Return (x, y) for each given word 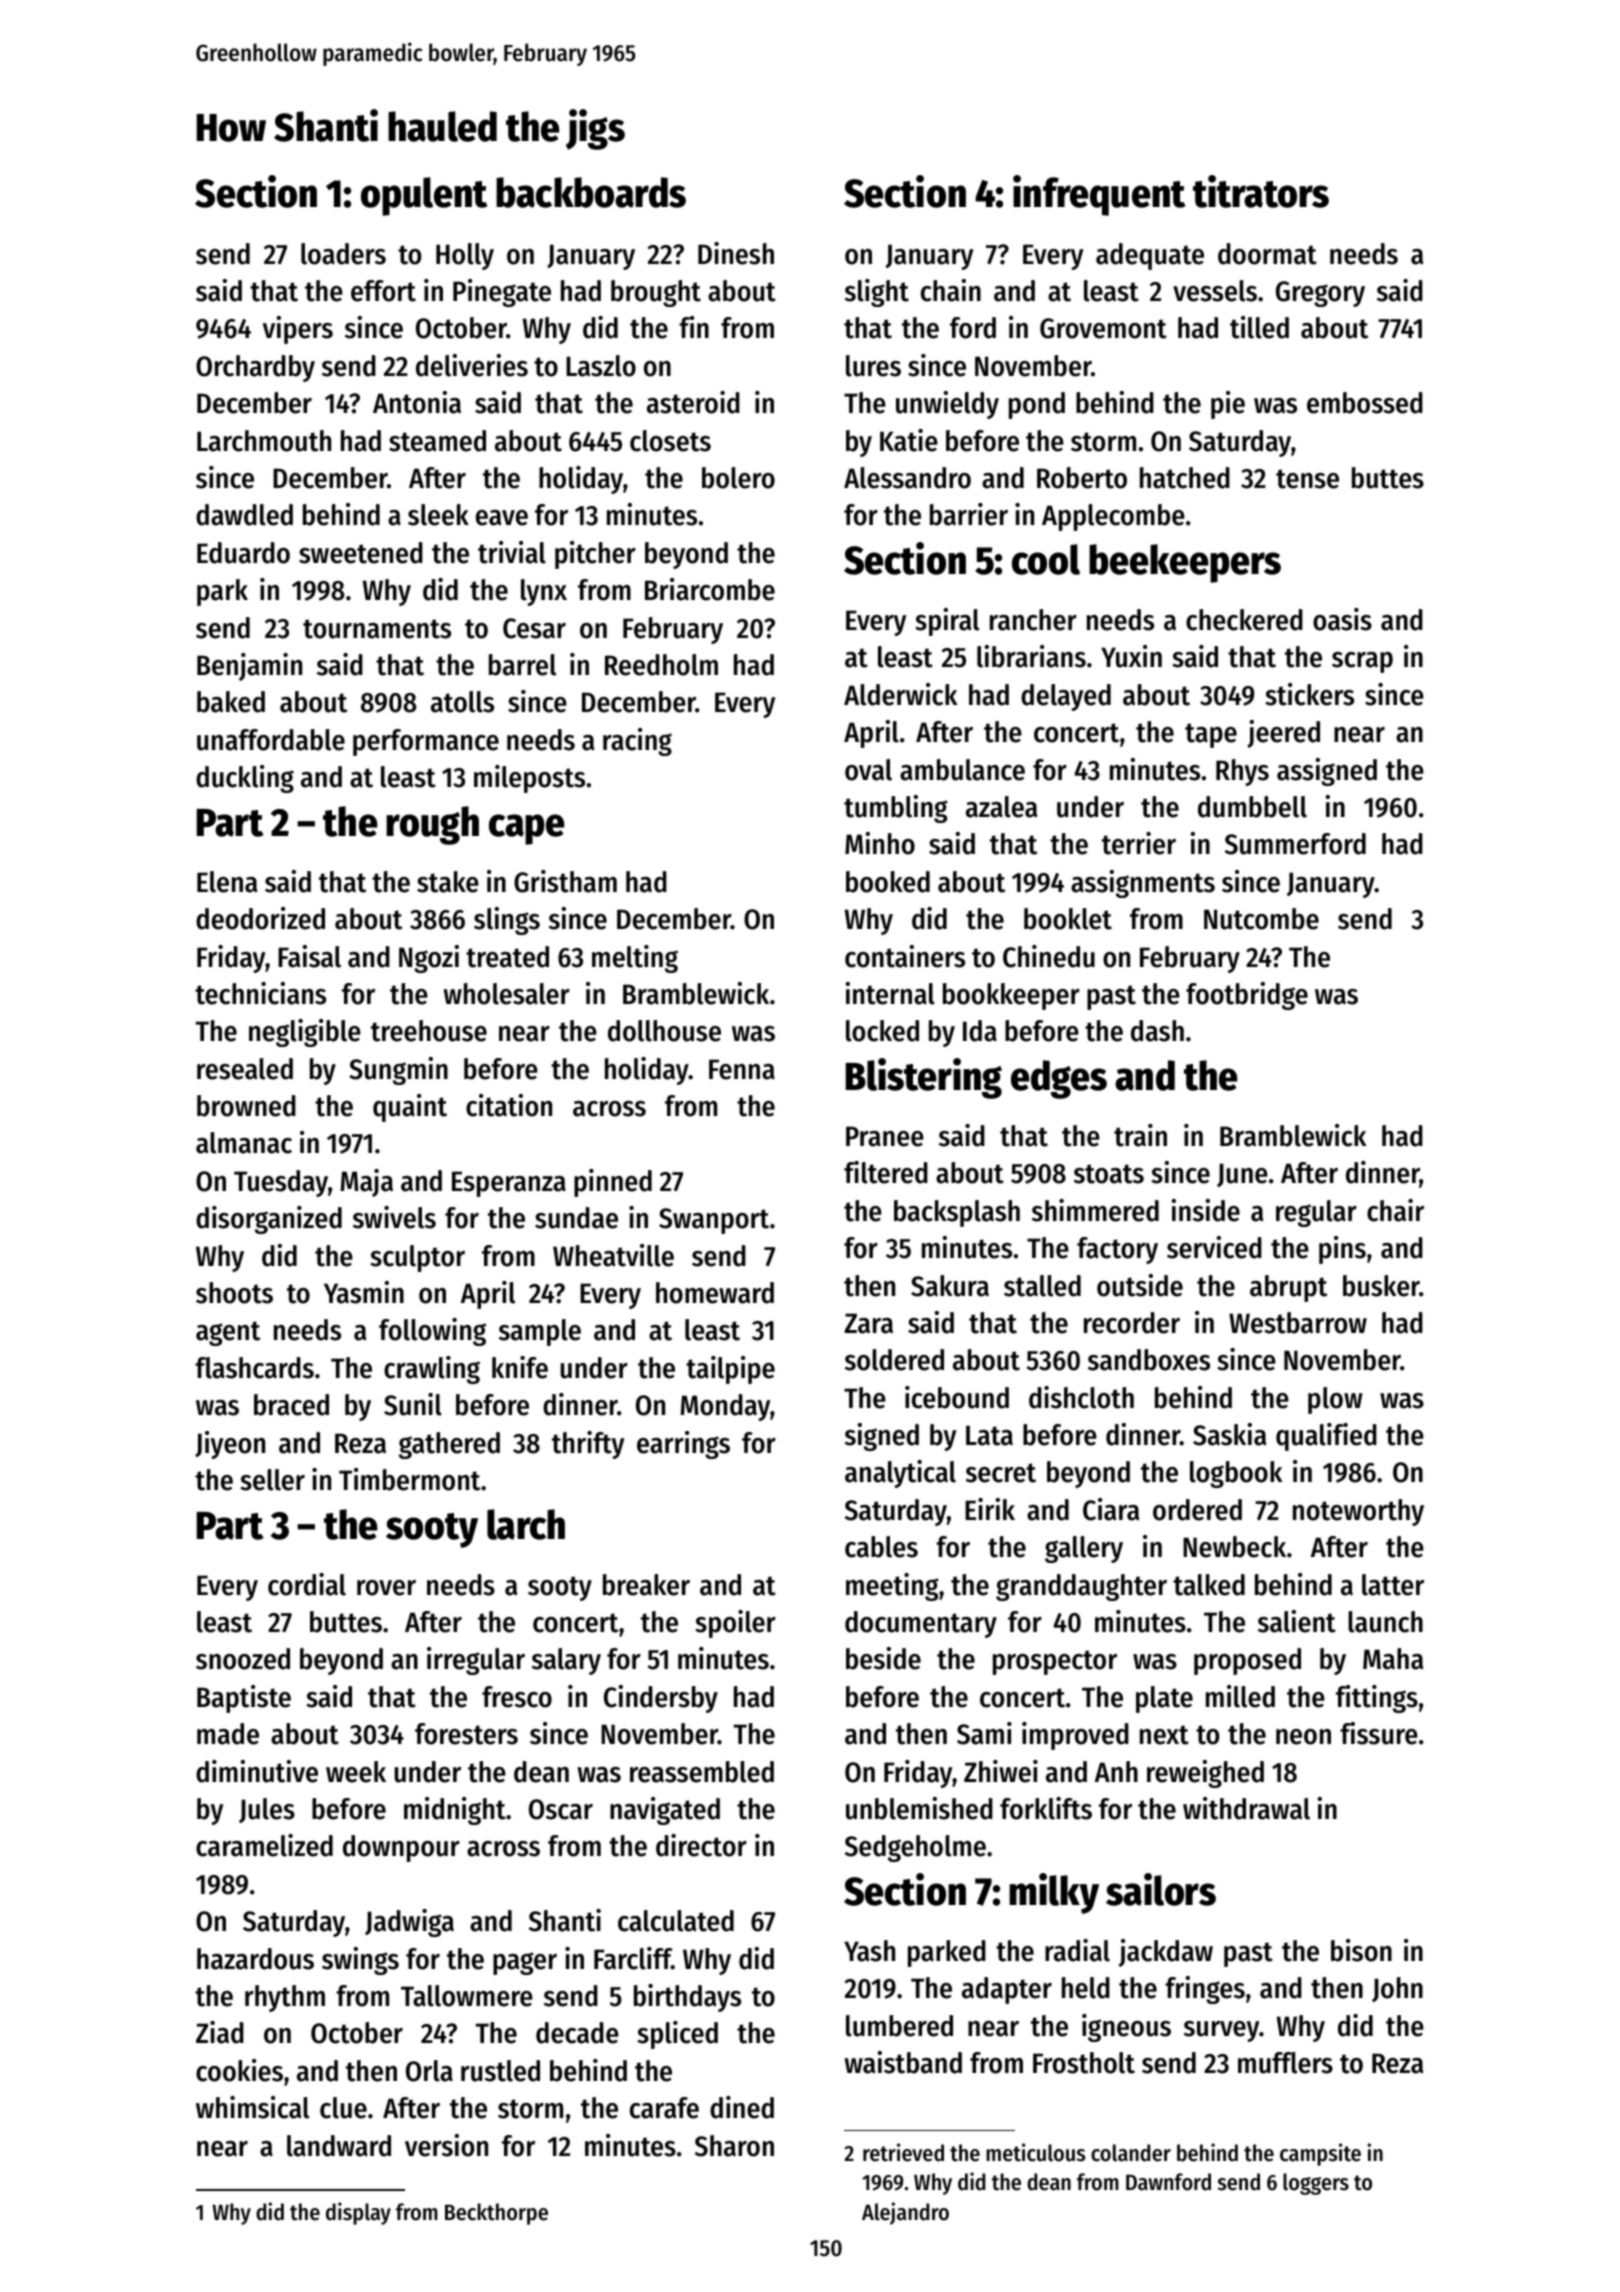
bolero (738, 478)
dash (1157, 1031)
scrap (1362, 662)
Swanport (714, 1221)
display (358, 2213)
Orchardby (255, 368)
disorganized (269, 1220)
